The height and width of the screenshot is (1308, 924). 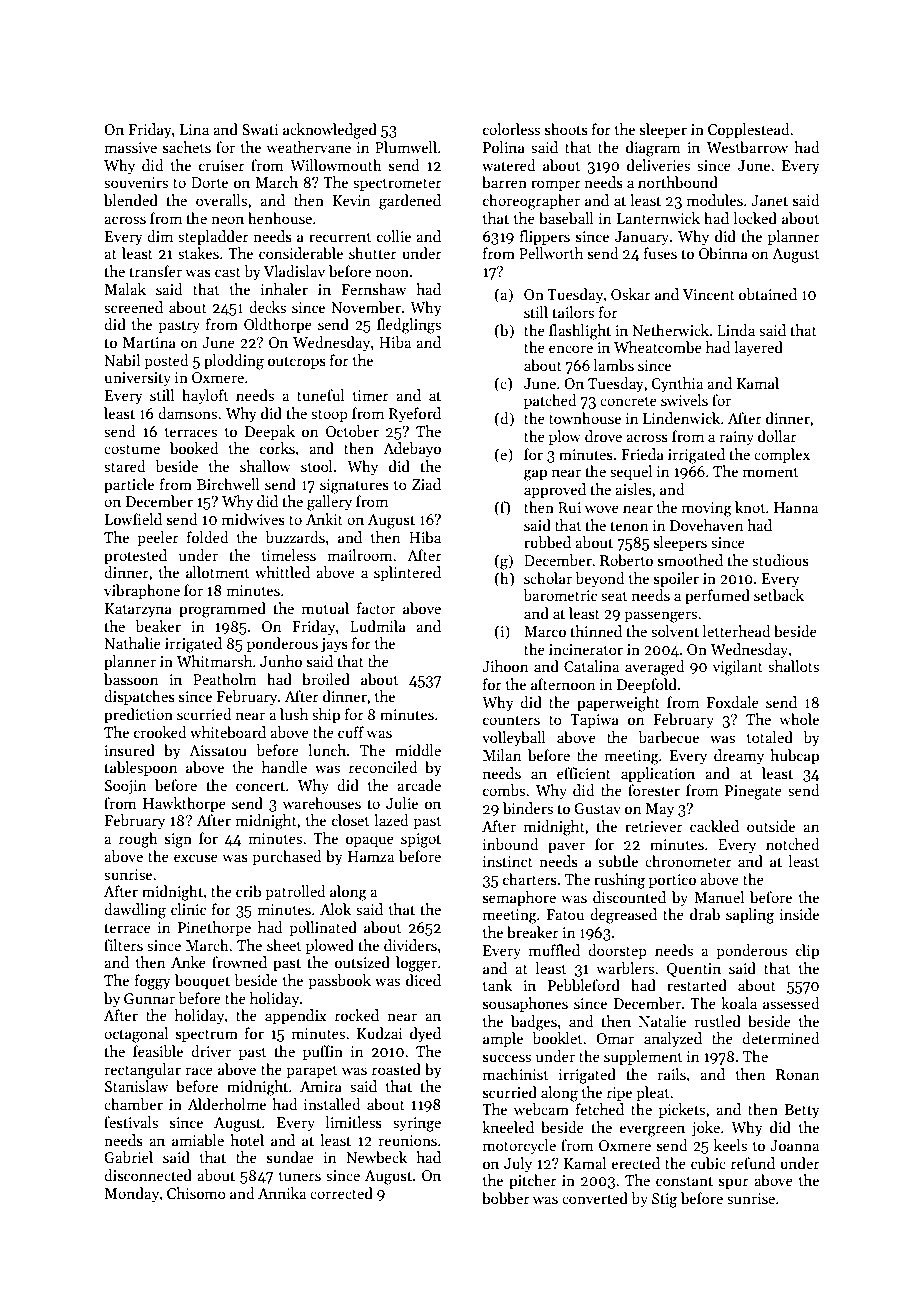 I want to click on charters, so click(x=530, y=879).
